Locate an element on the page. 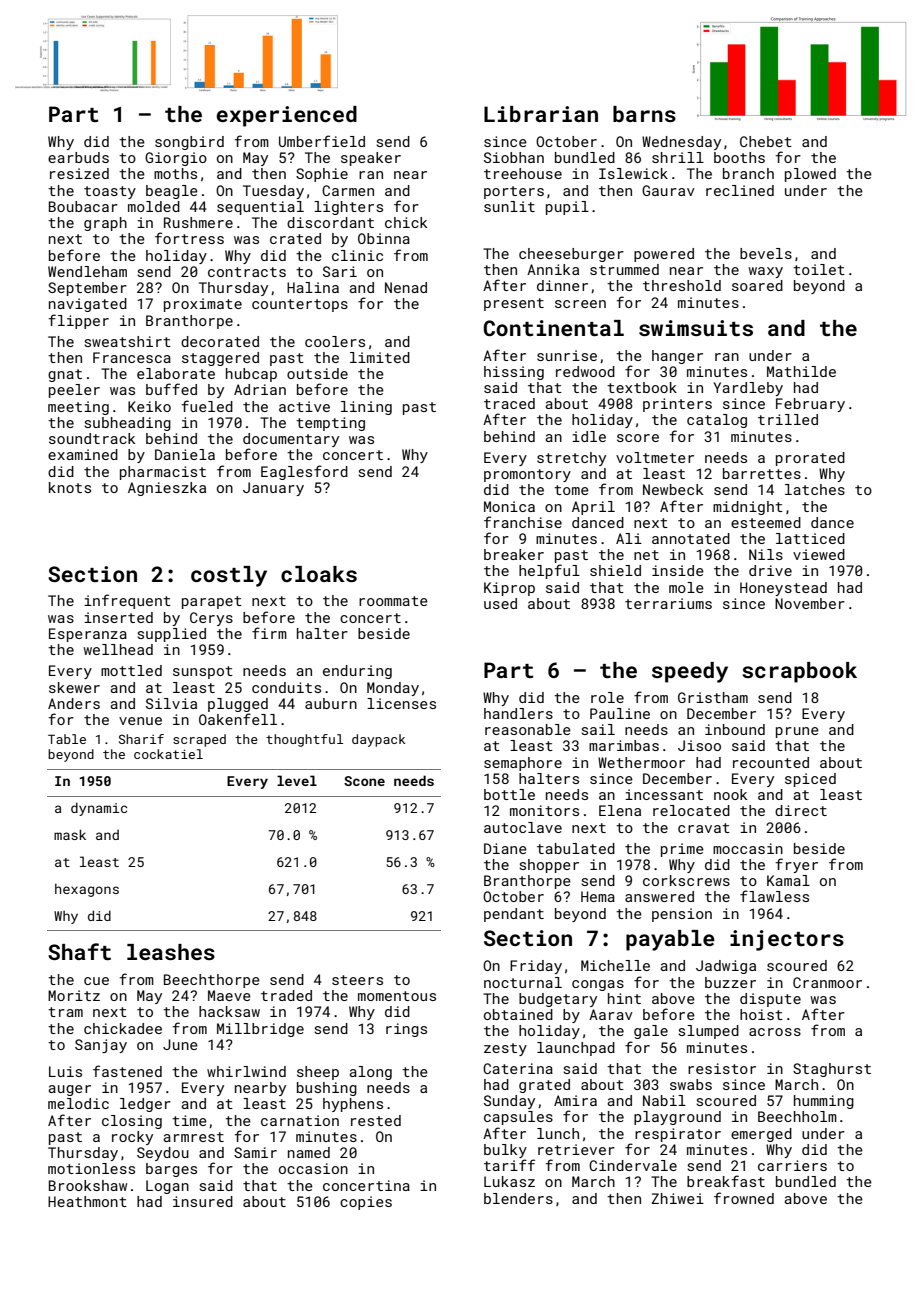 The image size is (924, 1308). bottle is located at coordinates (509, 794).
